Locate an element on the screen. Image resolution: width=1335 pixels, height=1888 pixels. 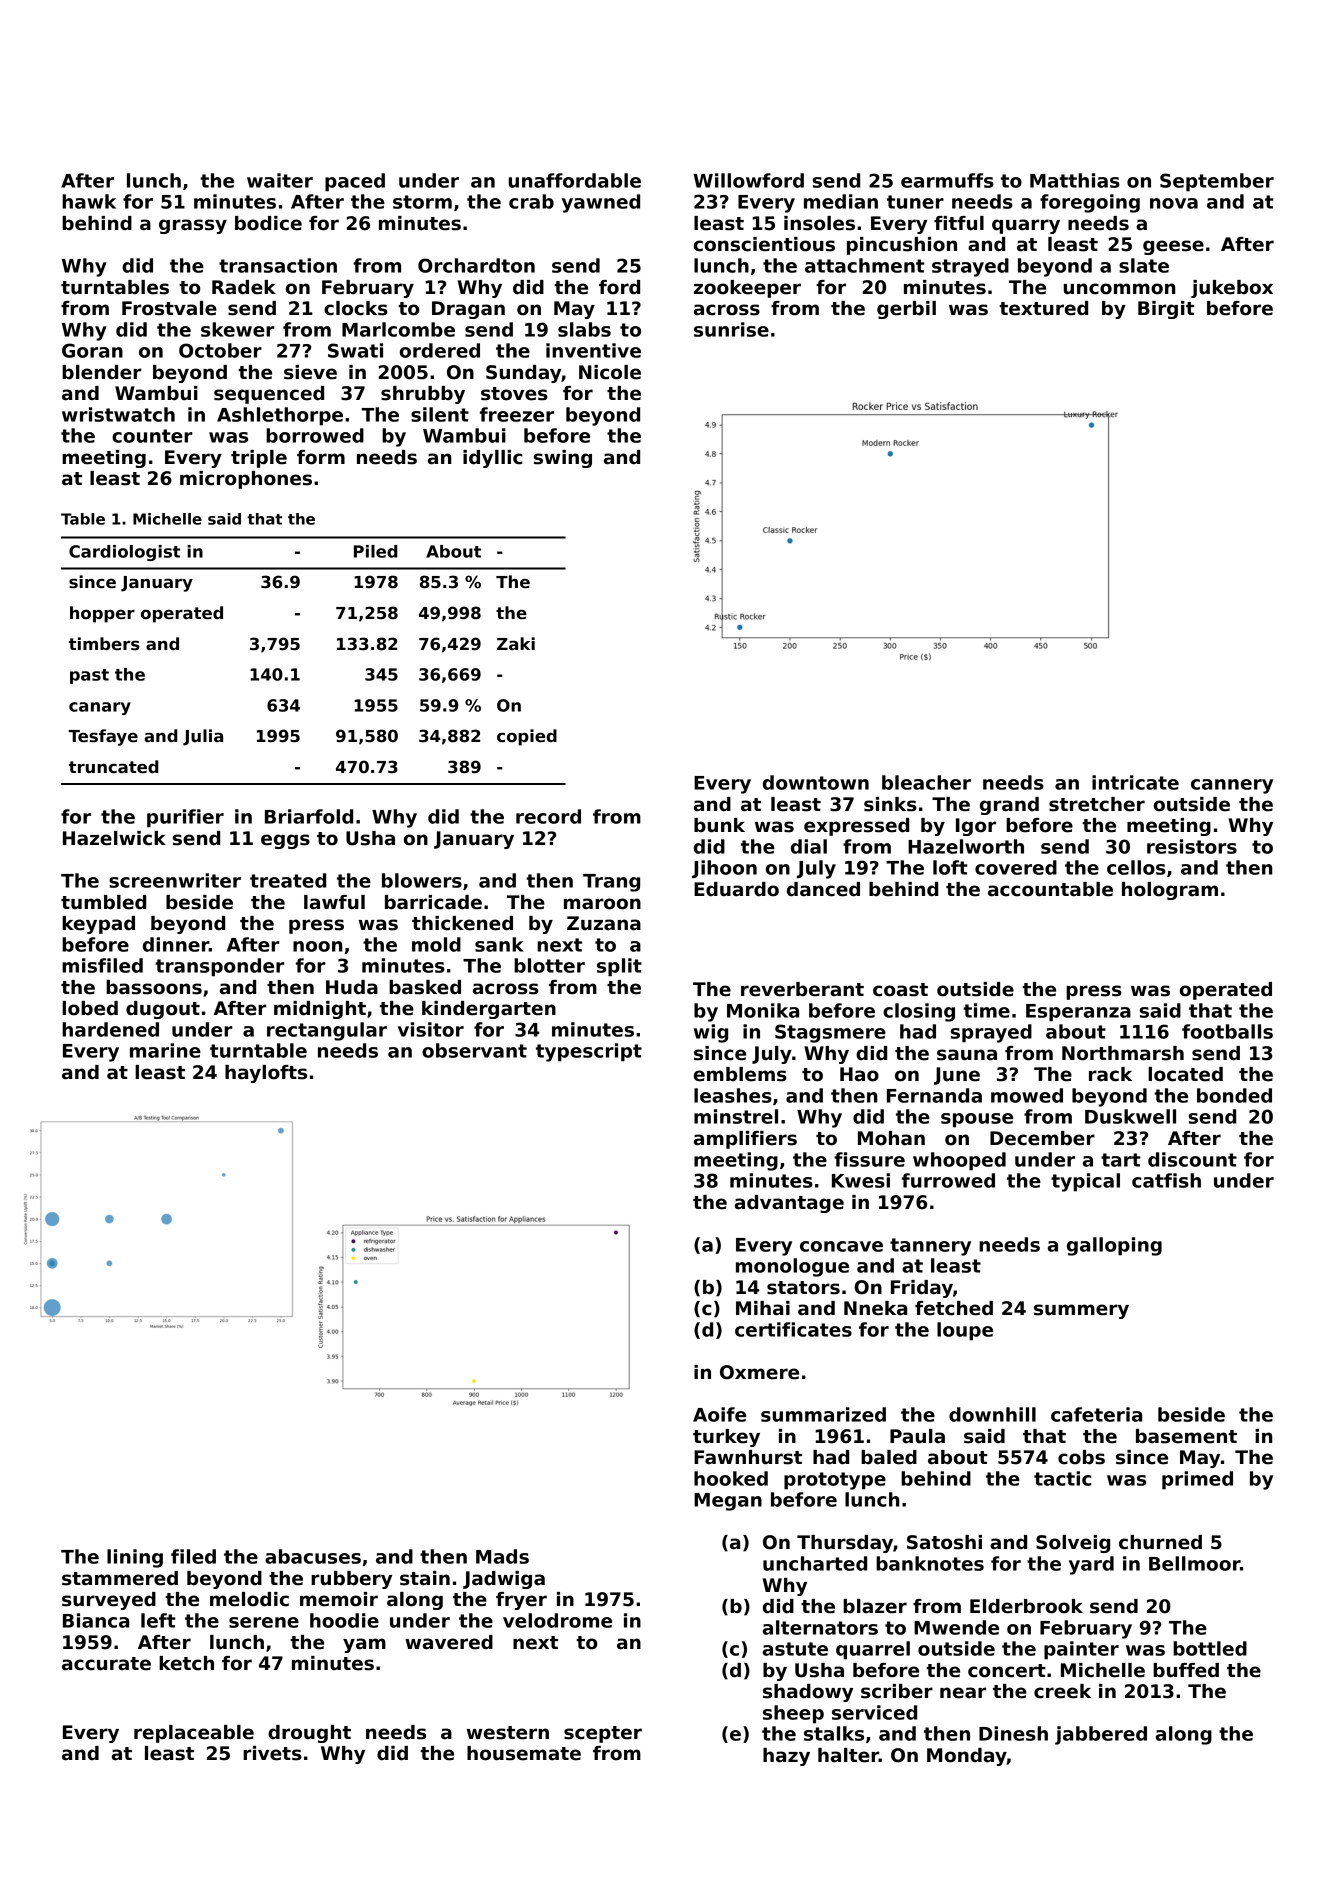
jabbered is located at coordinates (1101, 1735).
